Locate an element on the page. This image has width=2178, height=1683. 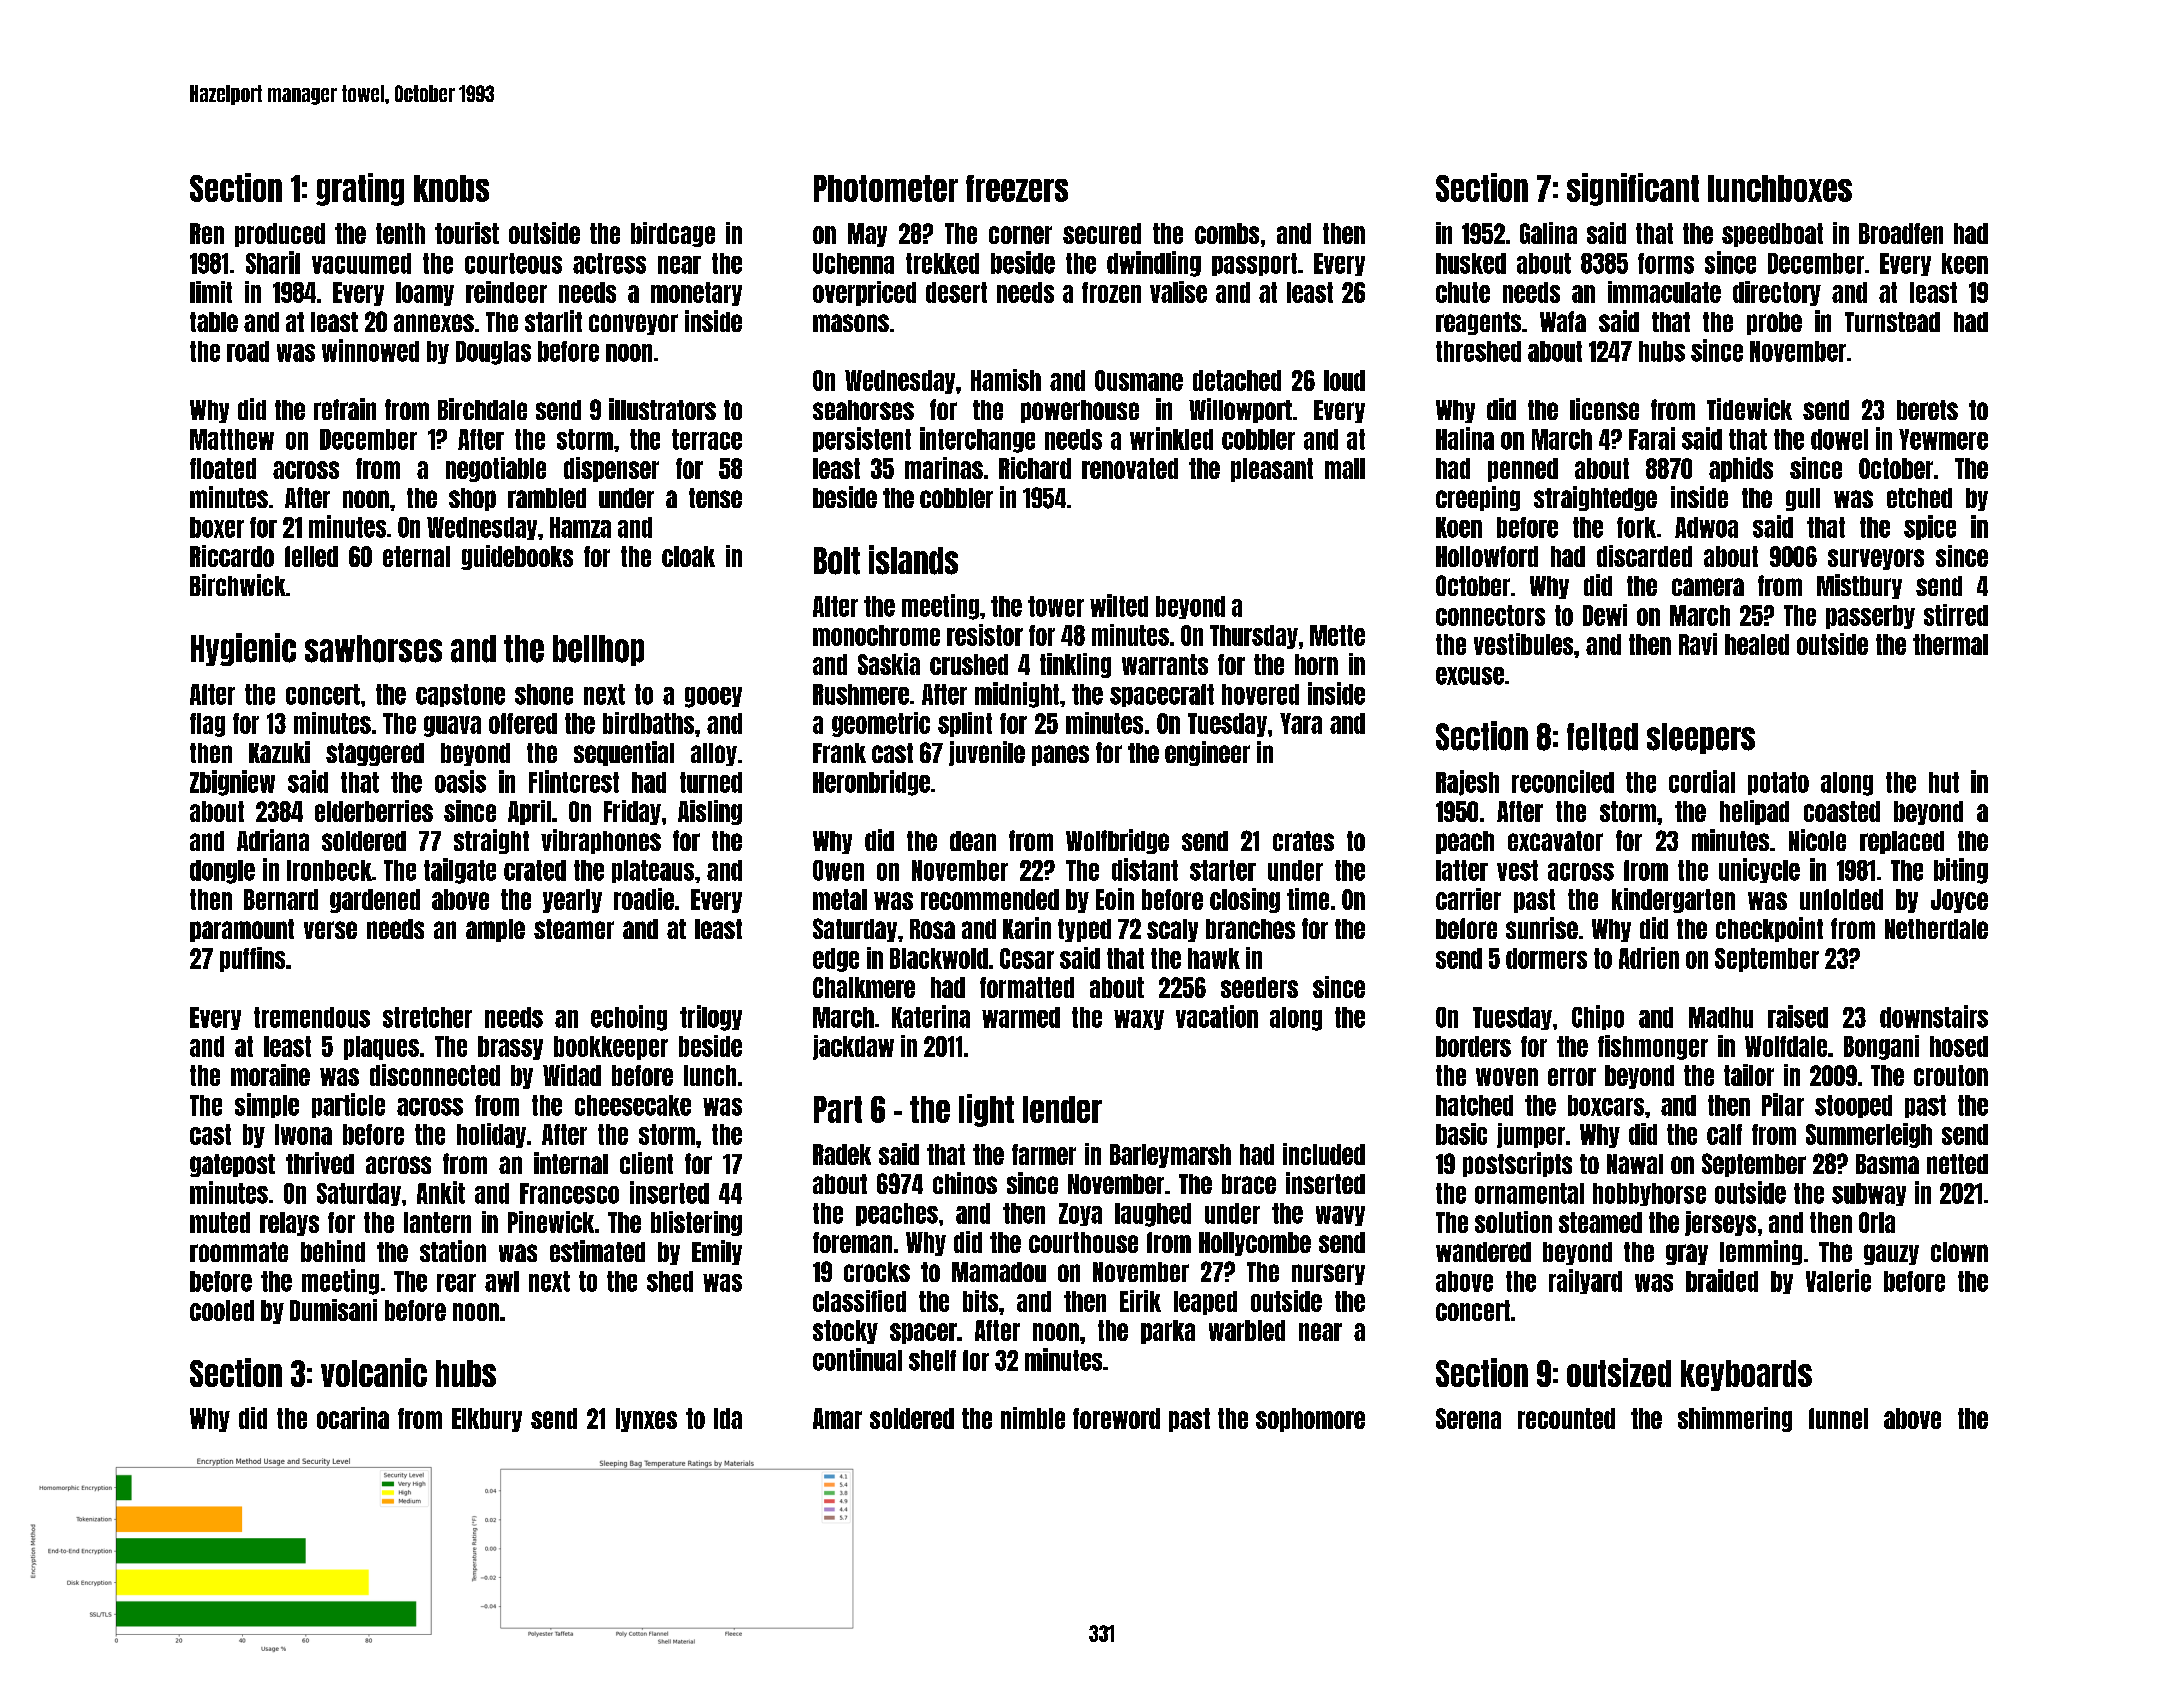
significant is located at coordinates (1633, 189).
